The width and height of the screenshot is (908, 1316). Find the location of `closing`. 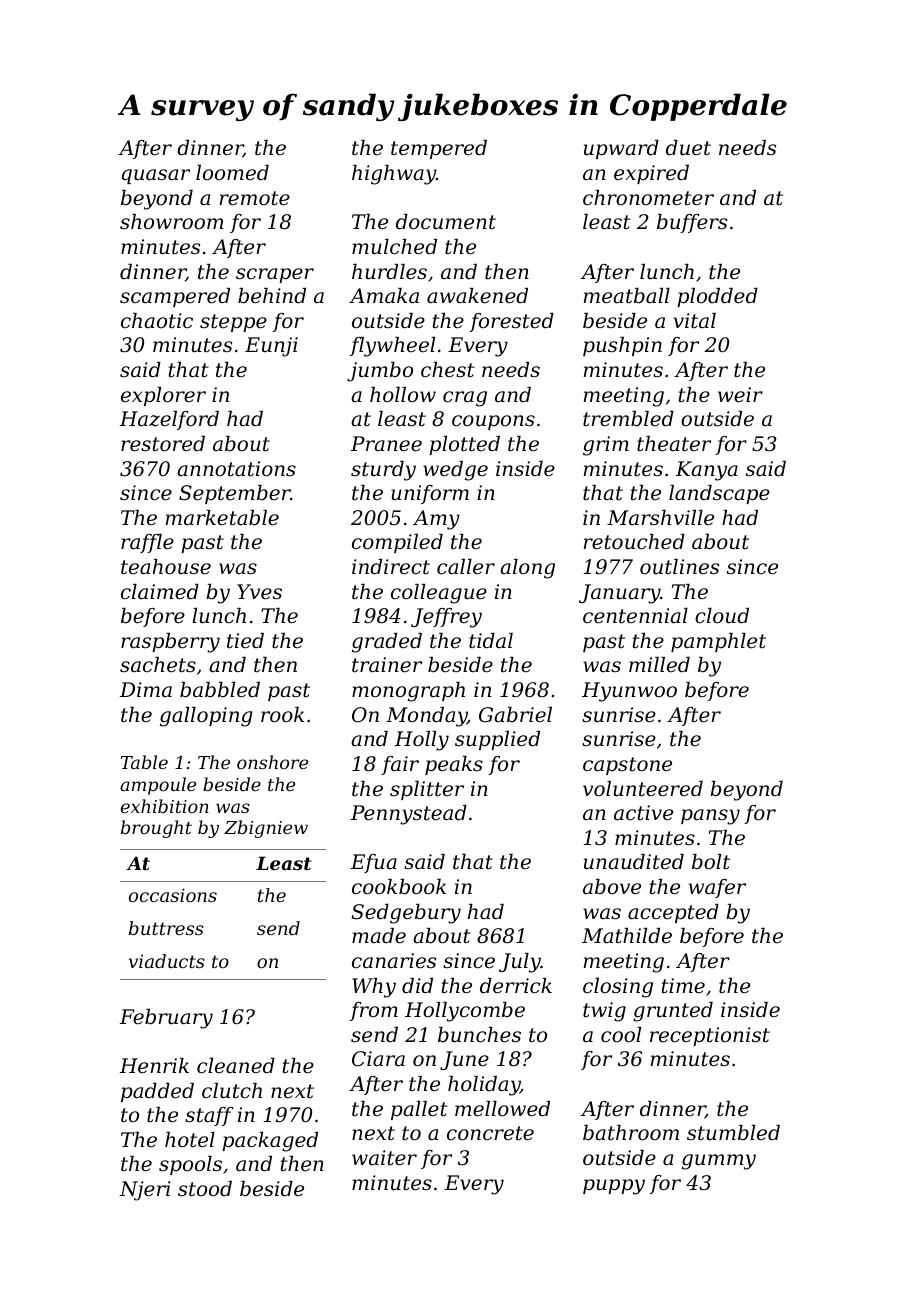

closing is located at coordinates (618, 988).
